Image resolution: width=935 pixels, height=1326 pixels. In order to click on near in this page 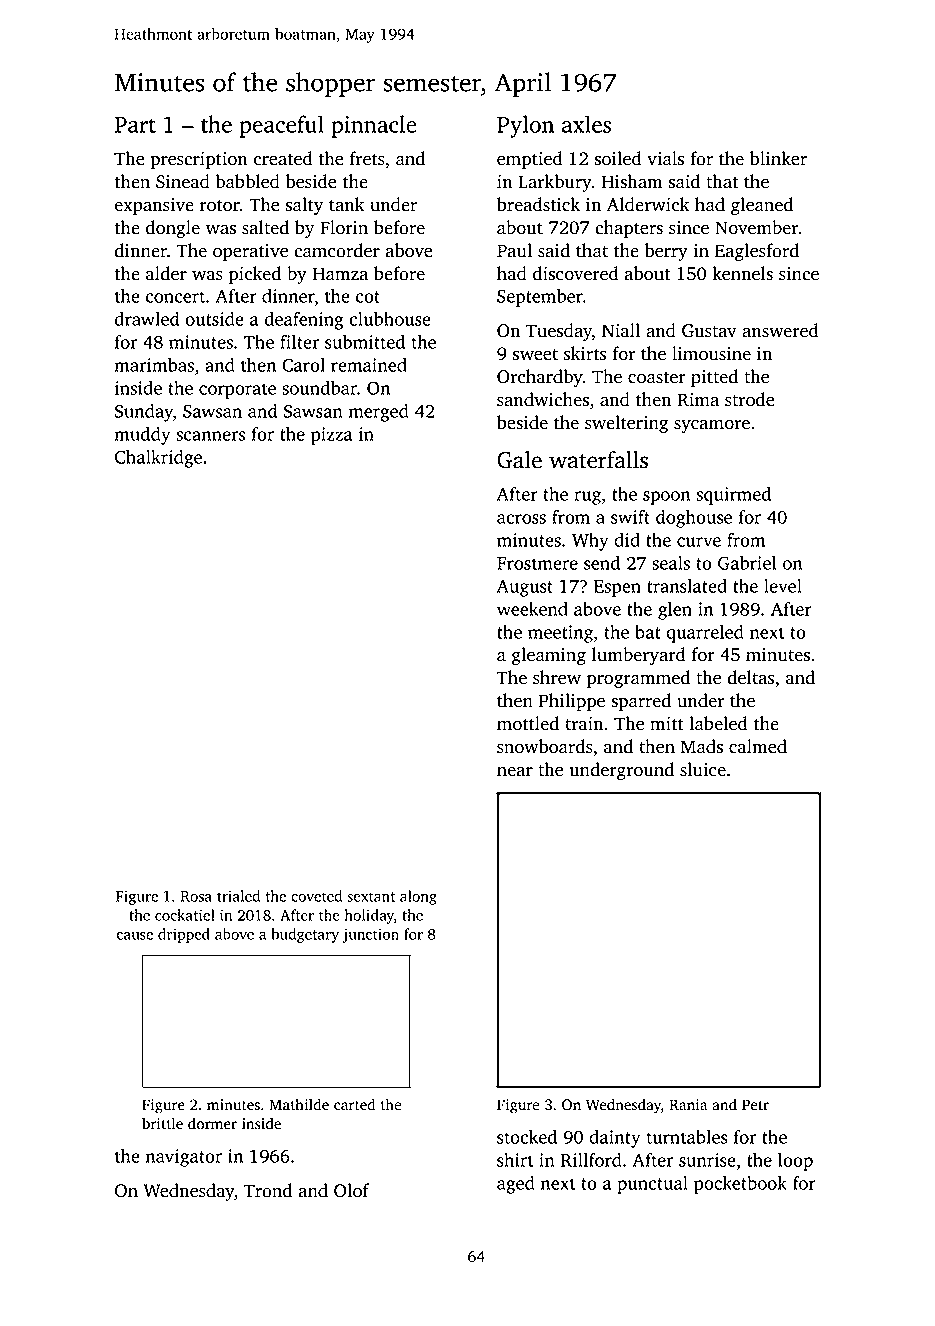, I will do `click(515, 771)`.
